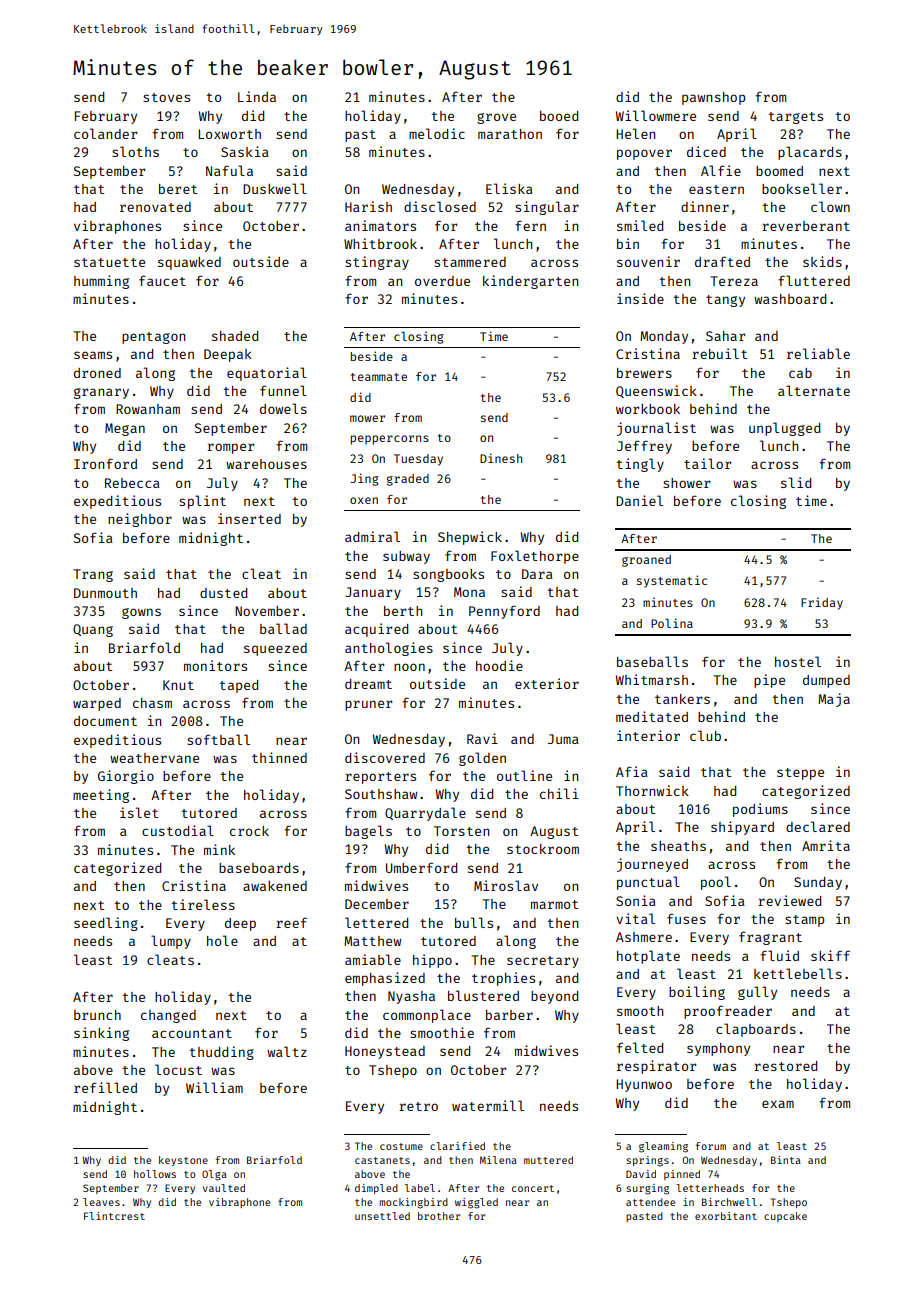 Image resolution: width=924 pixels, height=1308 pixels. What do you see at coordinates (432, 961) in the screenshot?
I see `hippo` at bounding box center [432, 961].
